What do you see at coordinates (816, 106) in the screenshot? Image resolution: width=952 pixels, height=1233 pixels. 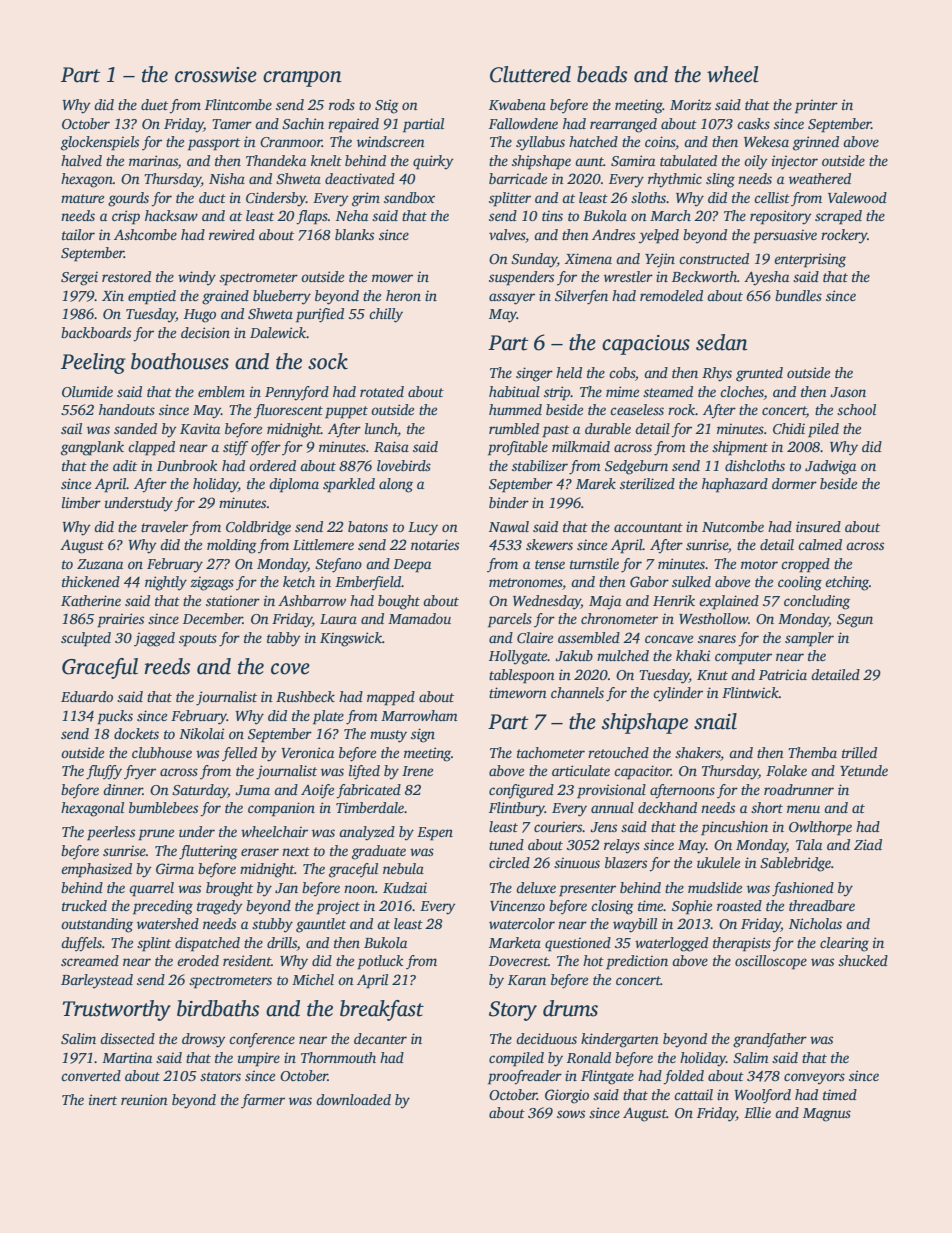 I see `printer` at bounding box center [816, 106].
